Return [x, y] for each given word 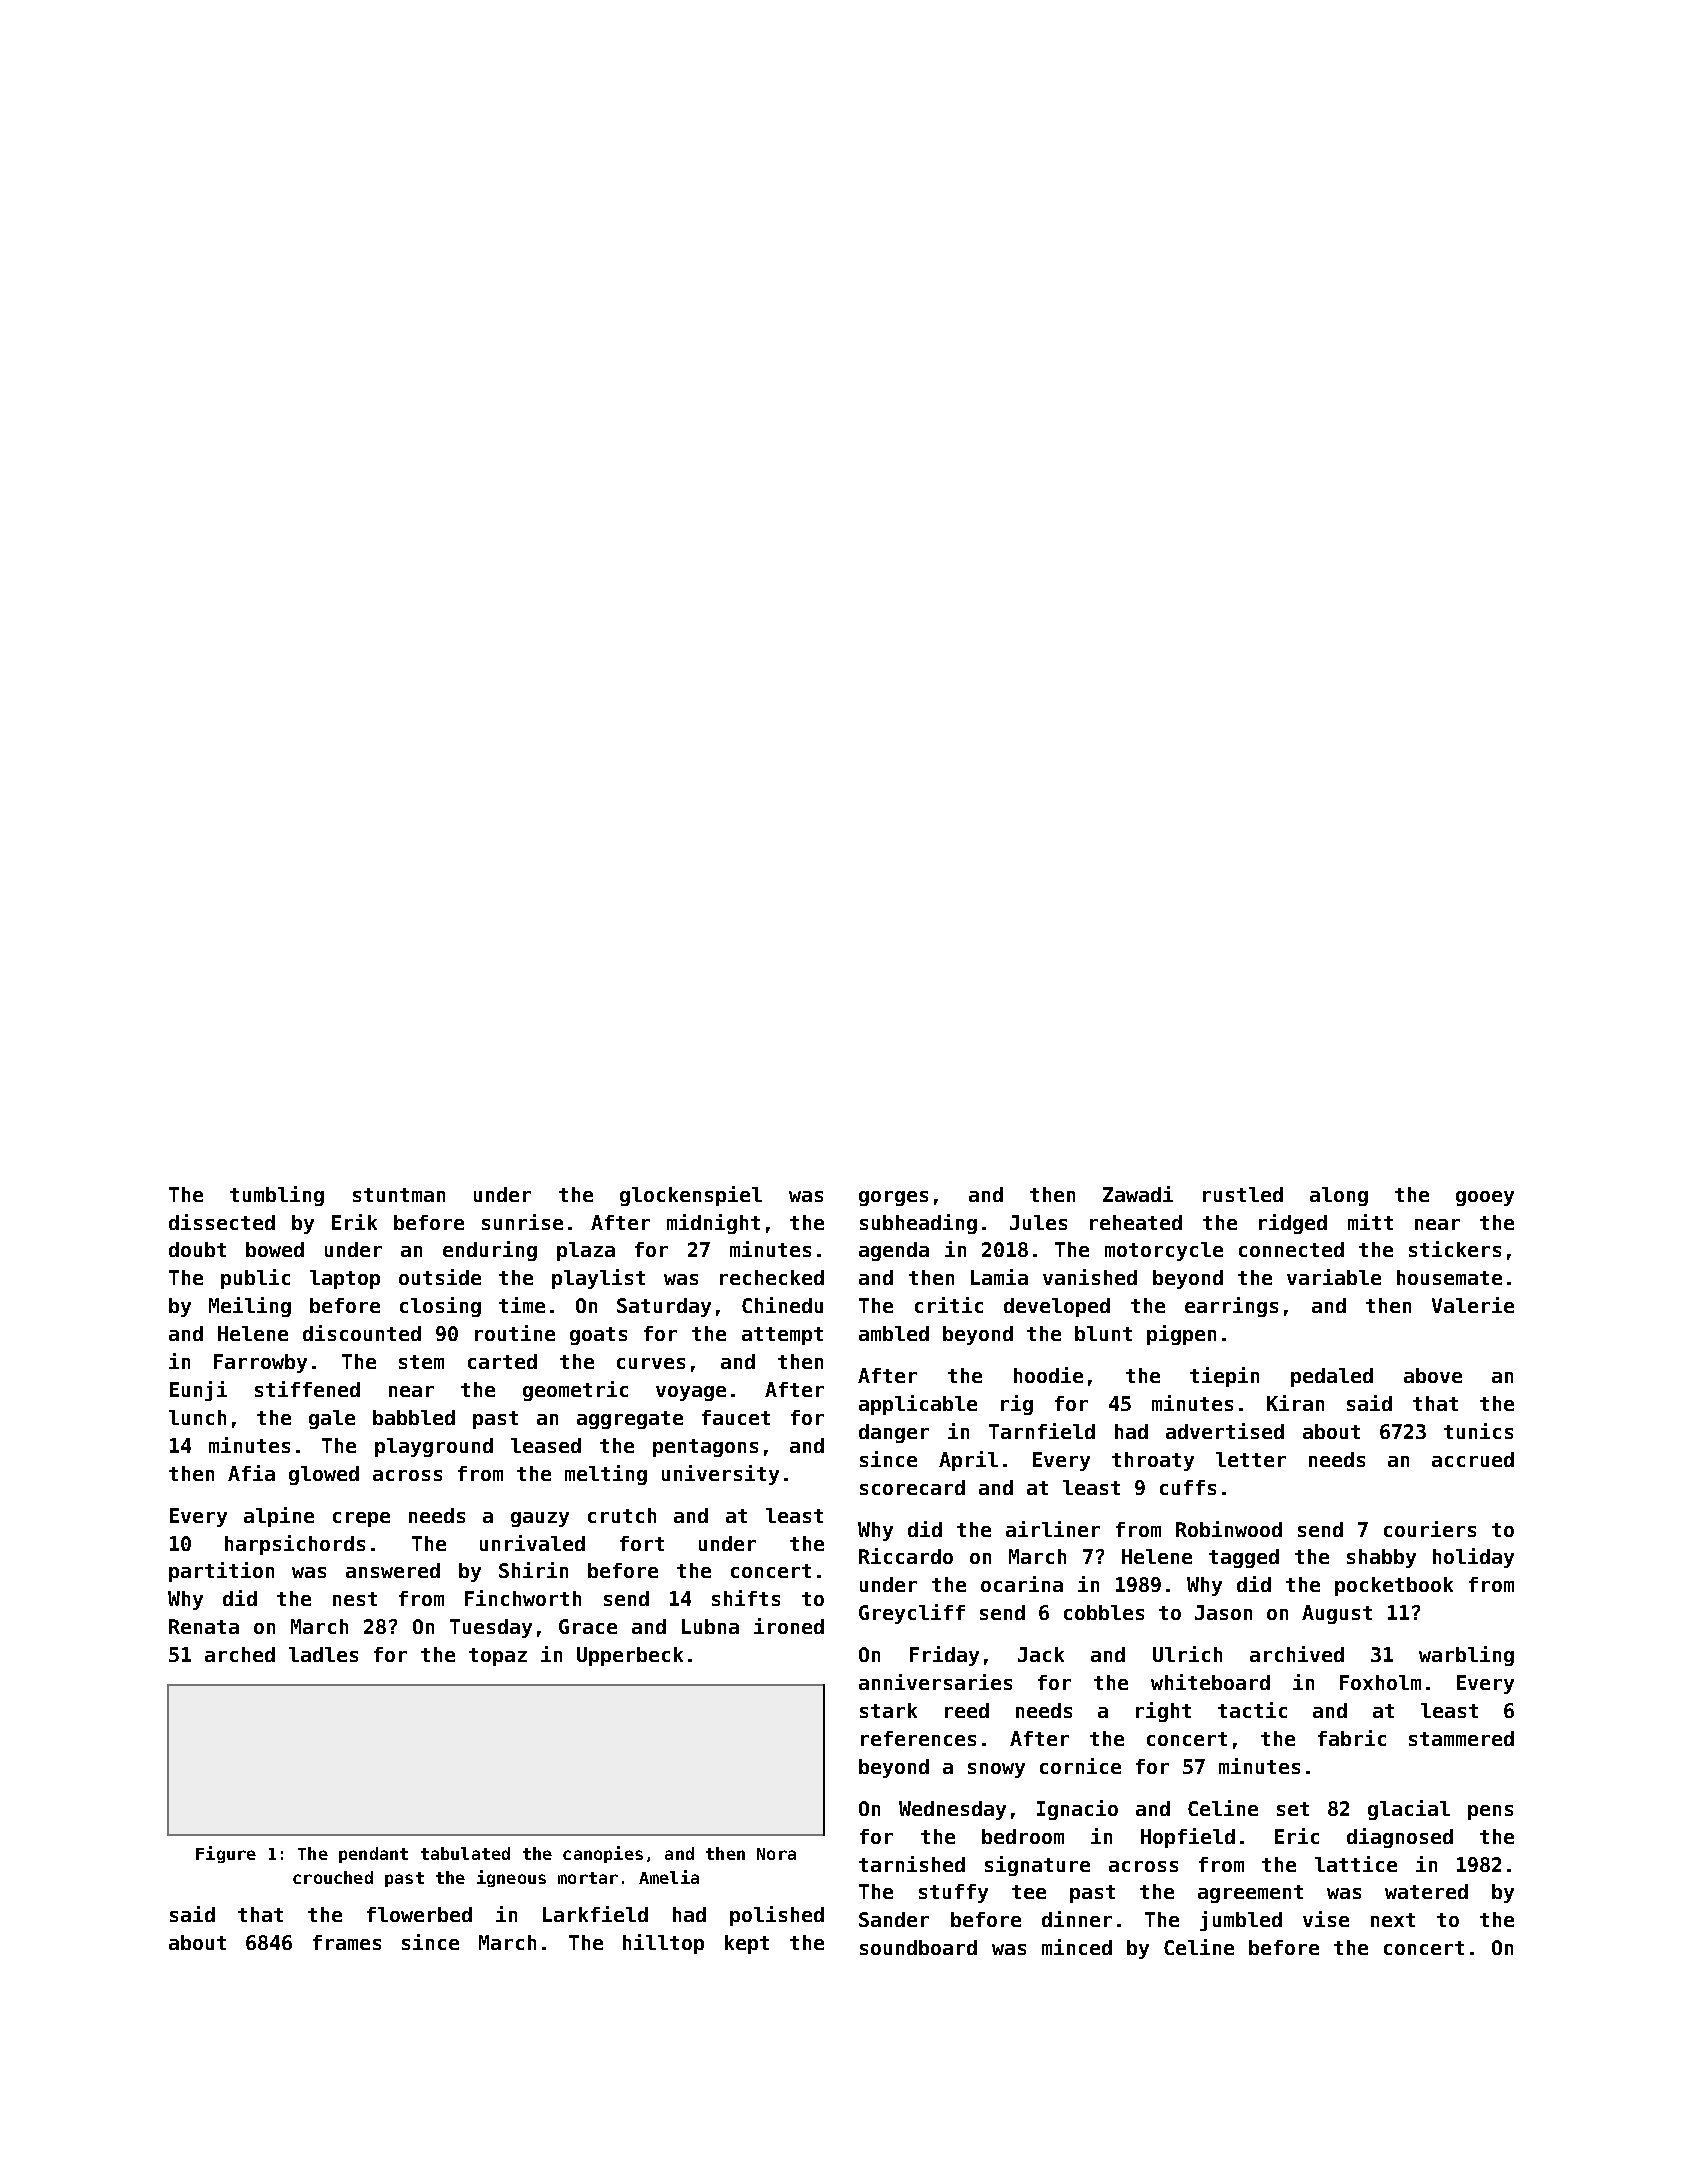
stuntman [399, 1195]
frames [347, 1942]
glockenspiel [691, 1196]
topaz [498, 1657]
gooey [1485, 1198]
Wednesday [952, 1810]
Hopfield [1188, 1838]
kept [747, 1944]
